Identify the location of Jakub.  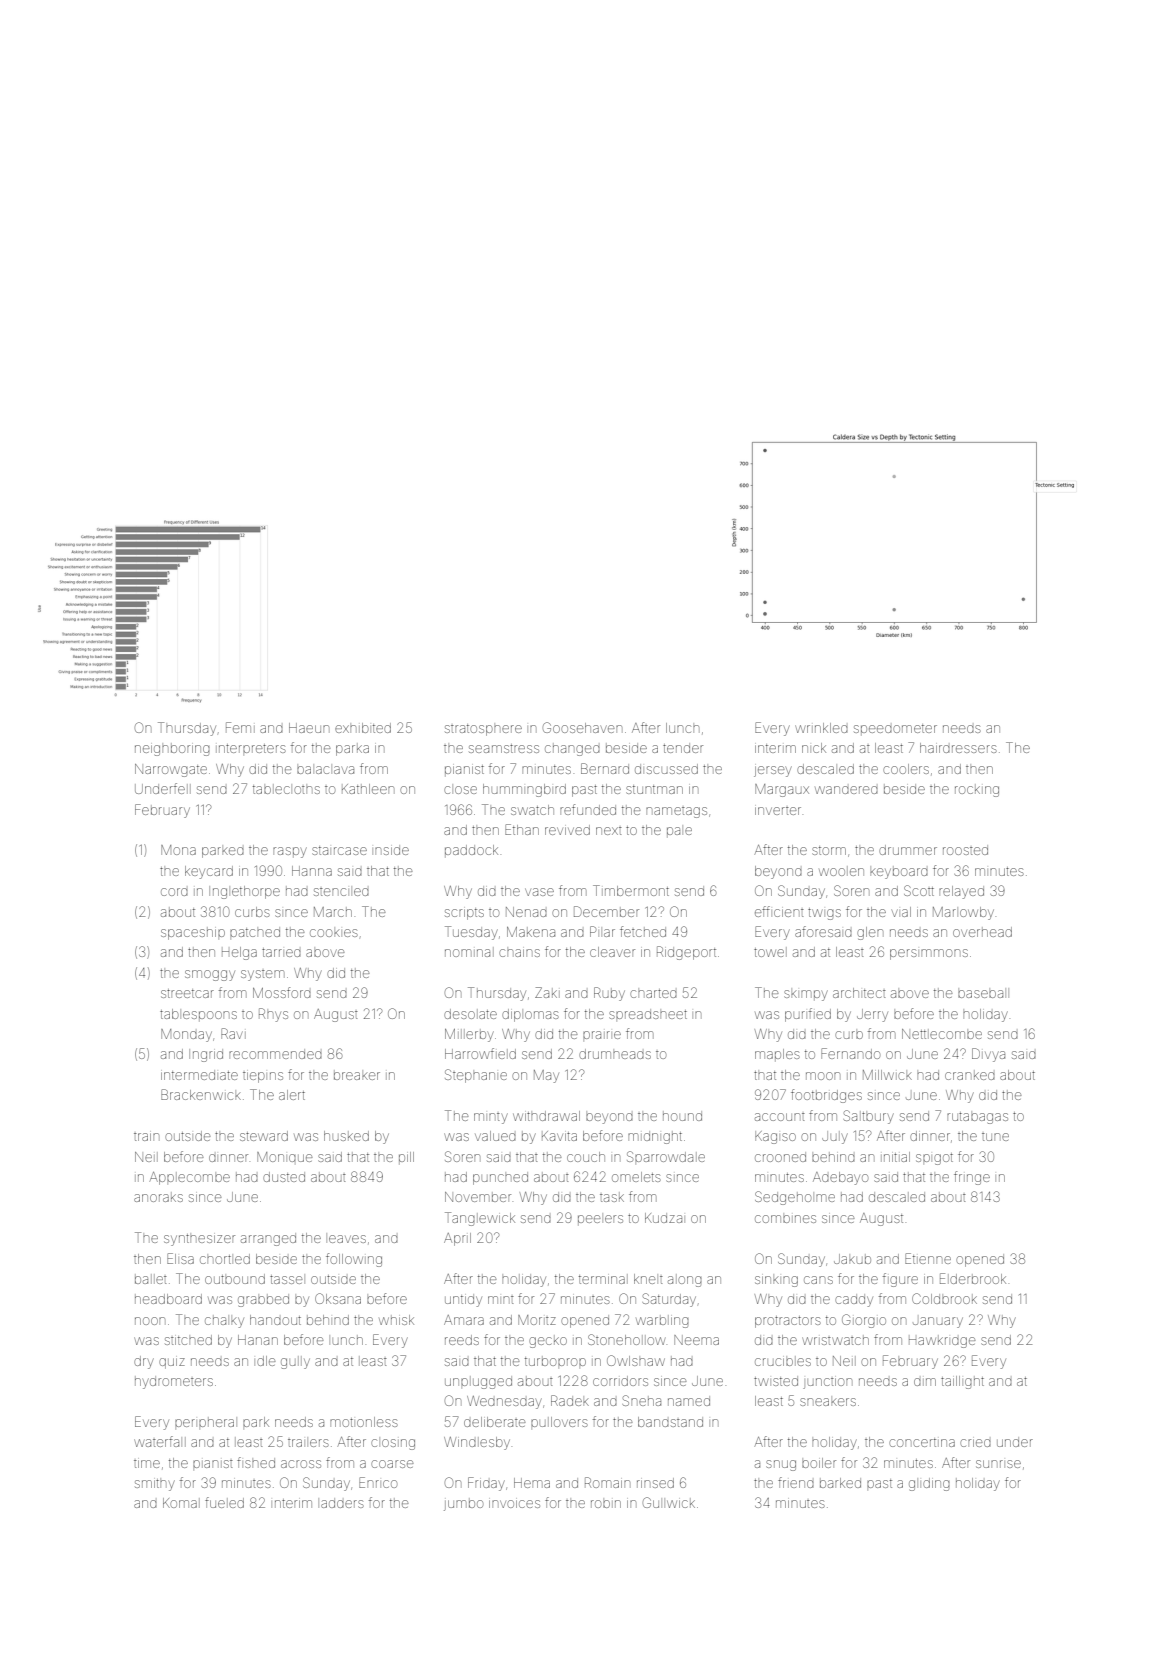
(852, 1259).
